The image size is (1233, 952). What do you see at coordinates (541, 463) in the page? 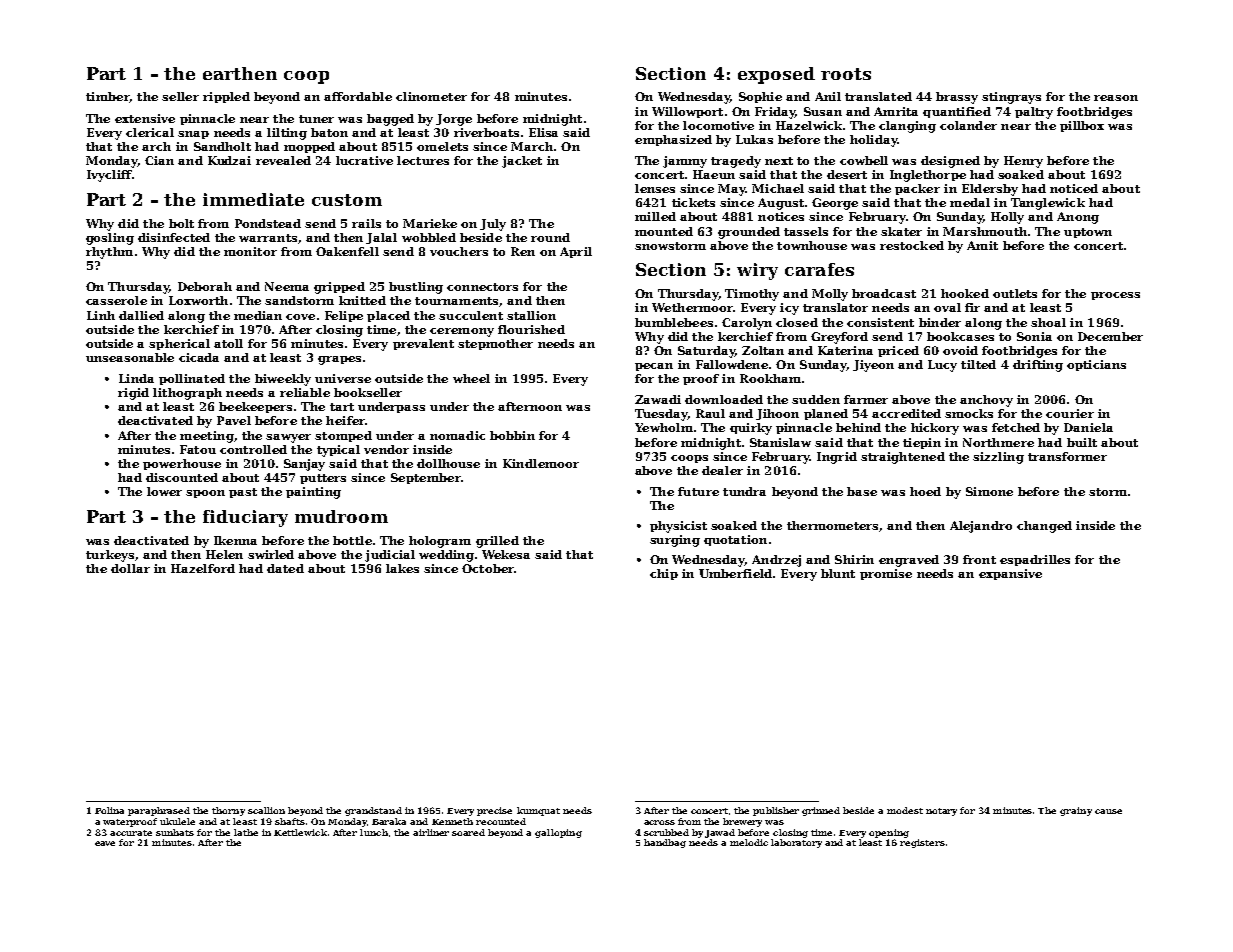
I see `Kindlemoor` at bounding box center [541, 463].
